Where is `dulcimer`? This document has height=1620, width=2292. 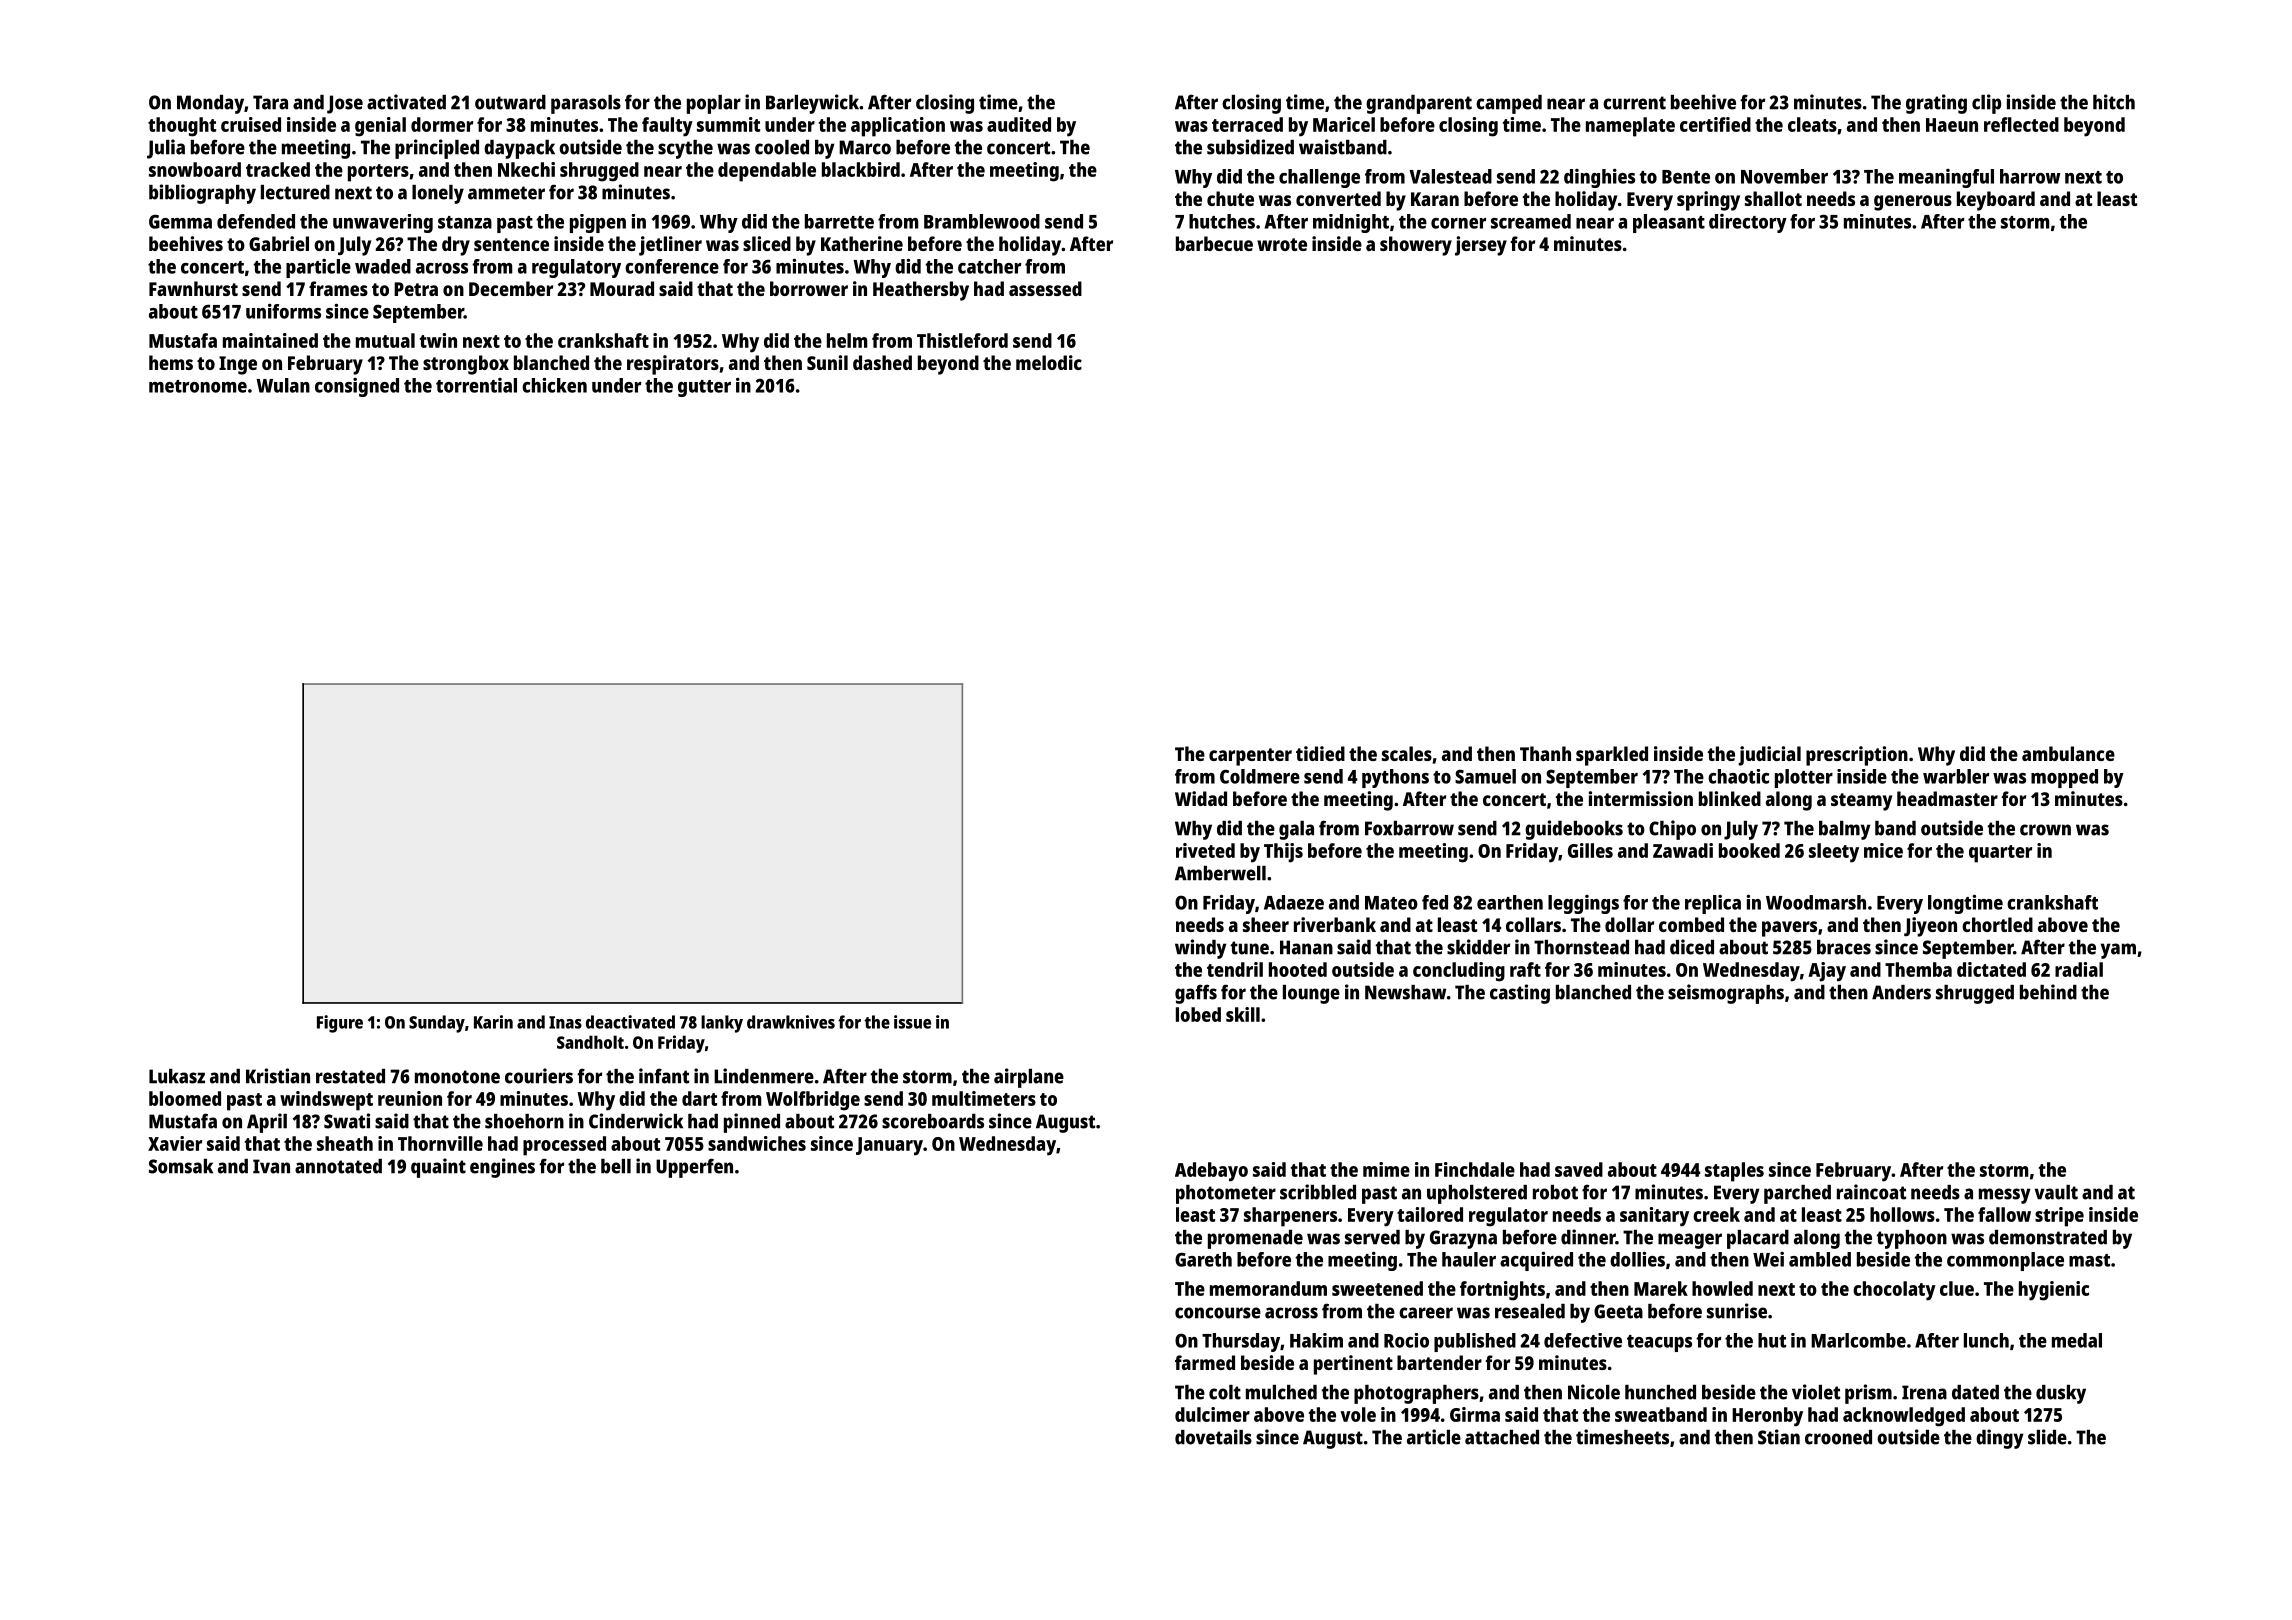
dulcimer is located at coordinates (1212, 1414).
